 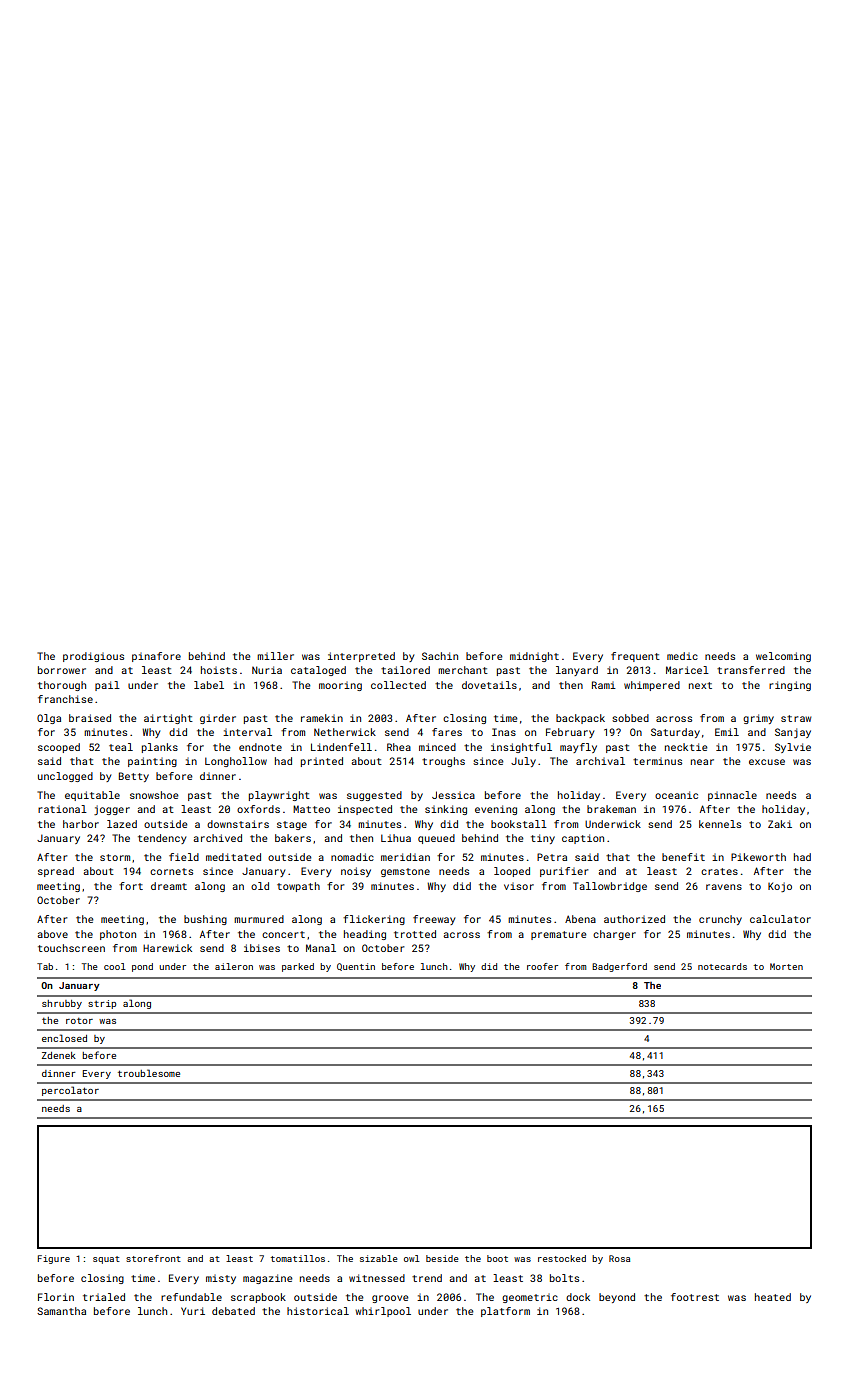 I want to click on aileron, so click(x=234, y=966).
